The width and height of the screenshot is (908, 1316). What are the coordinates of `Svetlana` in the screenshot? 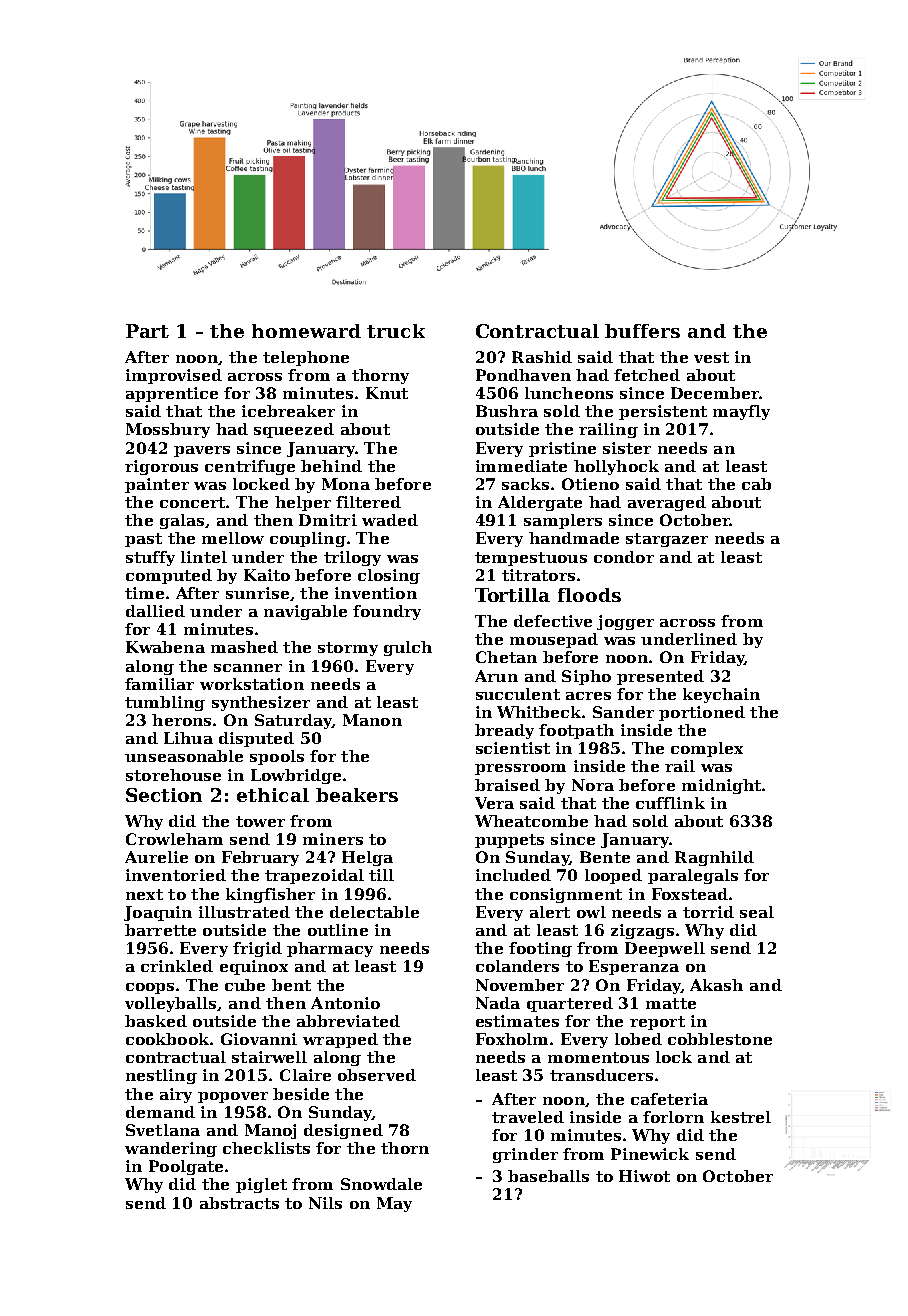 It's located at (163, 1130).
